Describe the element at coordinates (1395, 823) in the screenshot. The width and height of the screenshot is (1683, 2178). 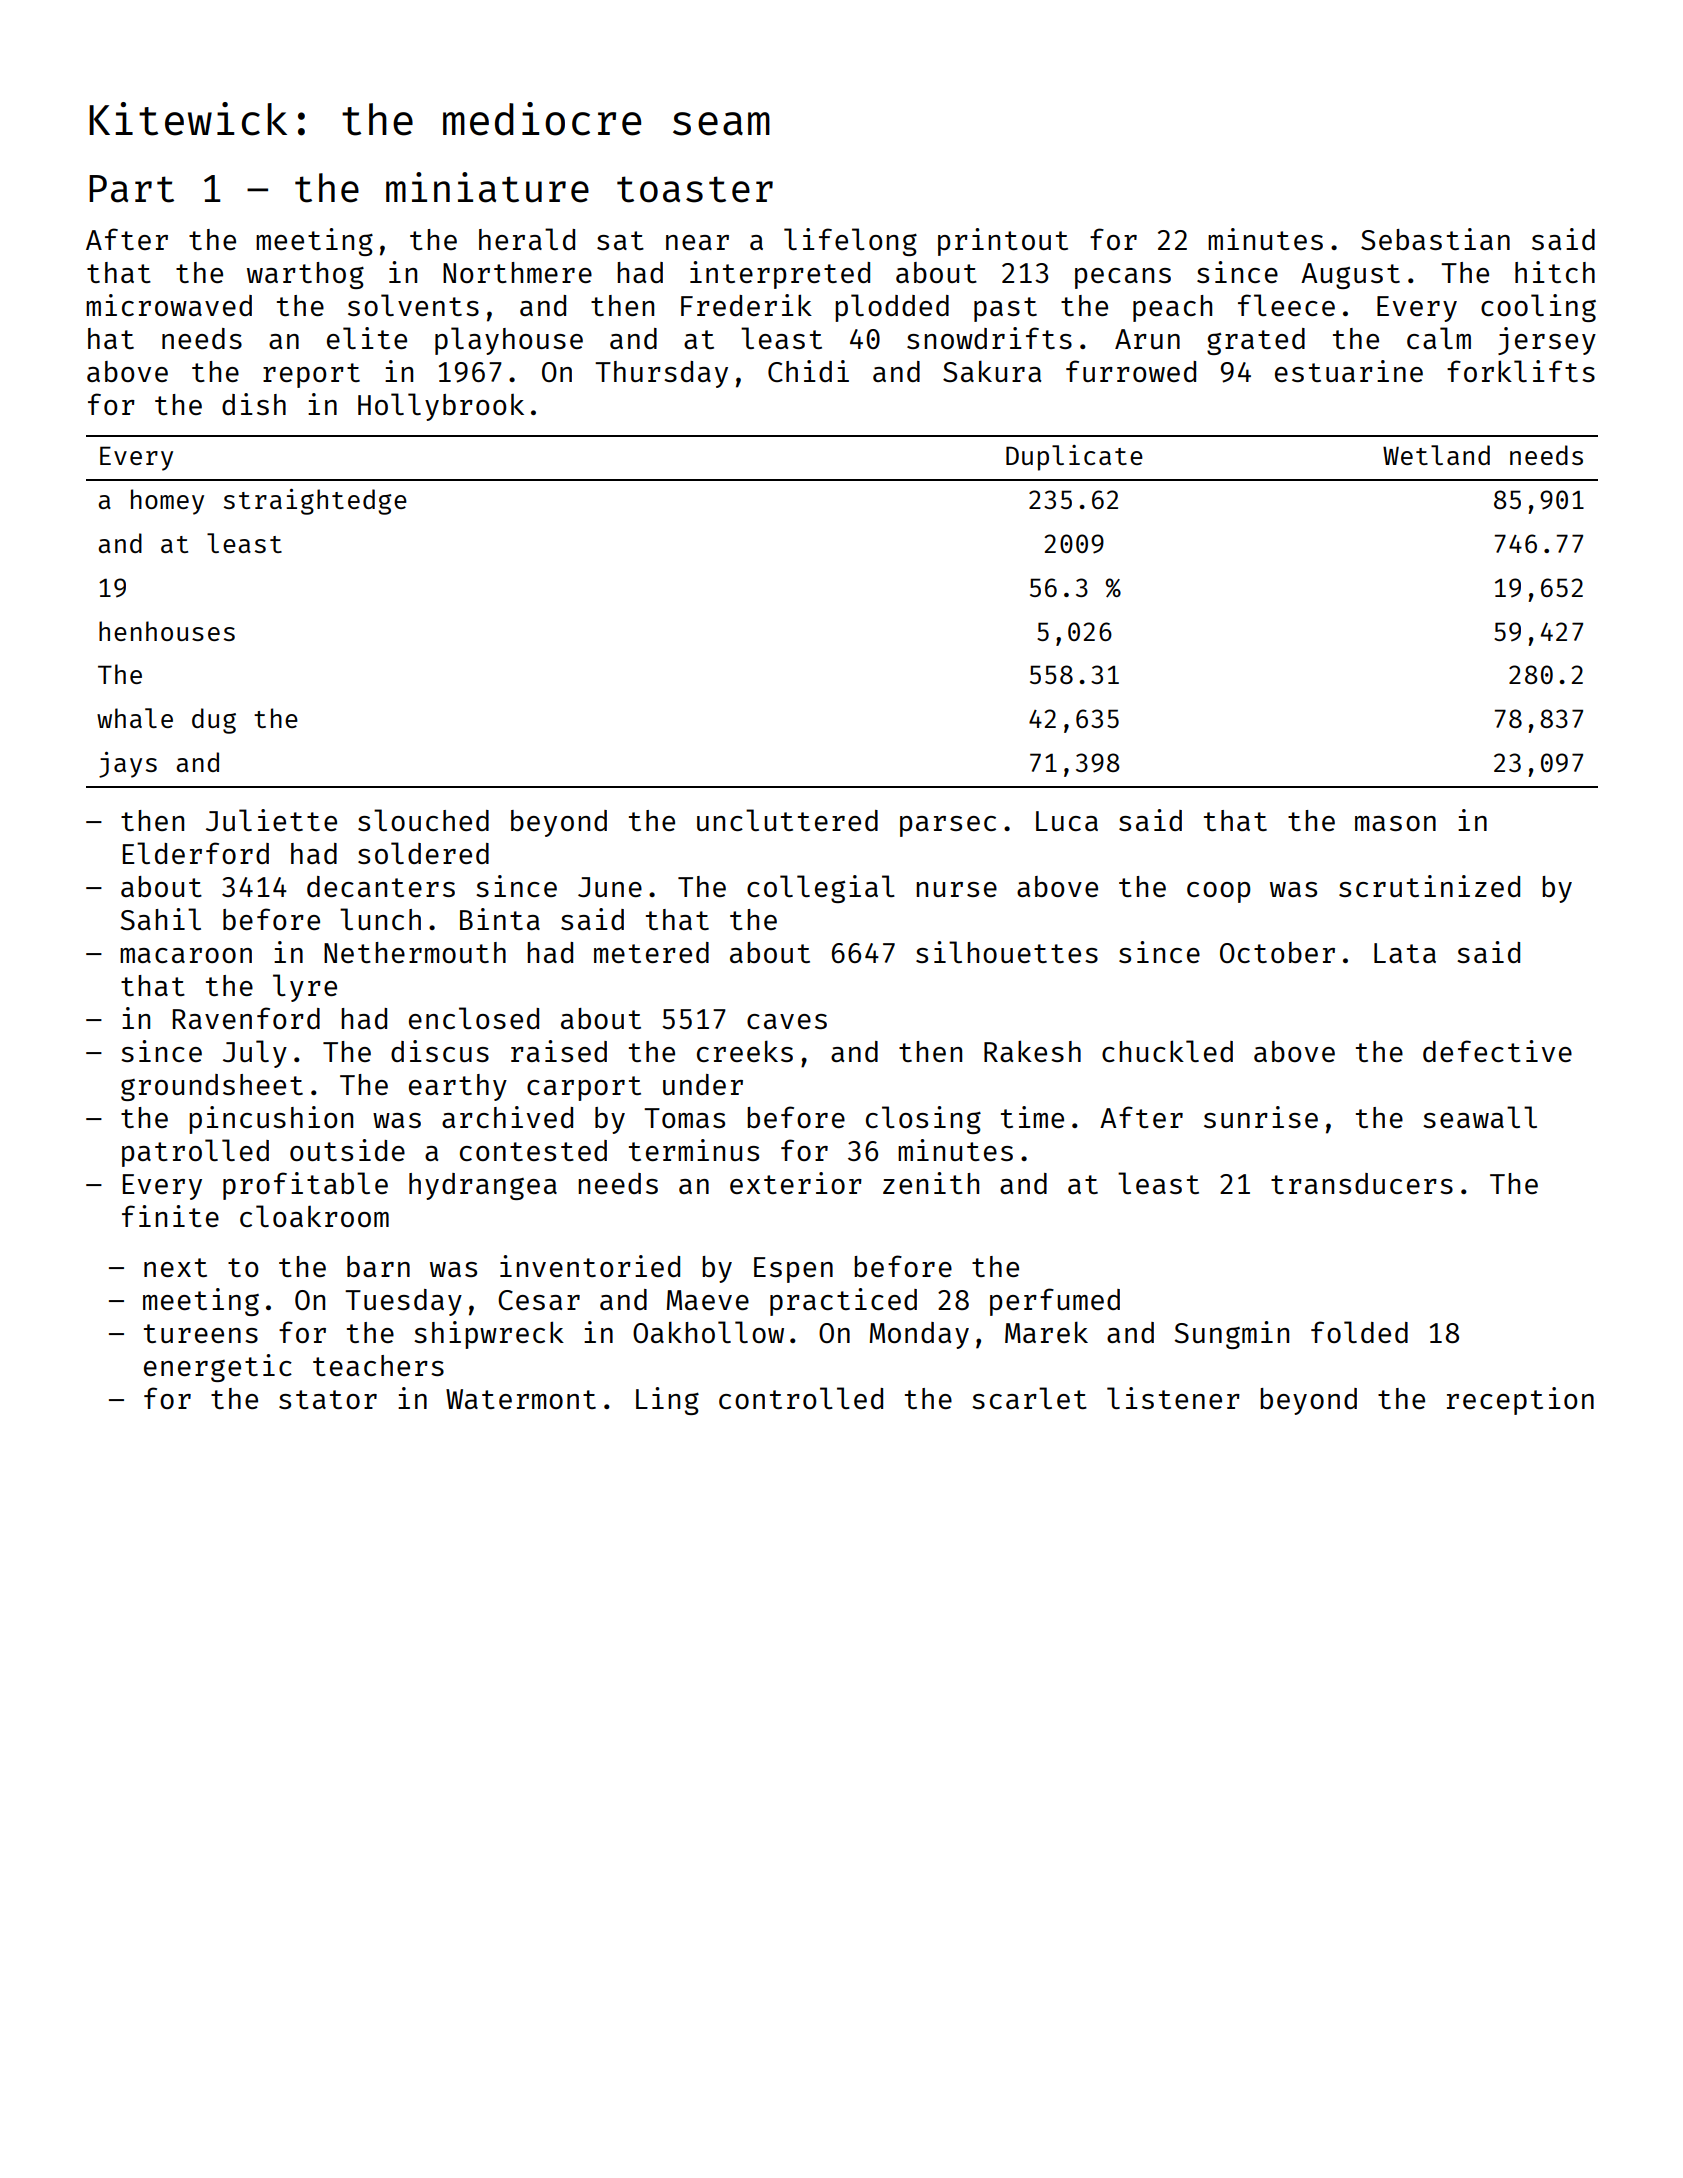
I see `mason` at that location.
